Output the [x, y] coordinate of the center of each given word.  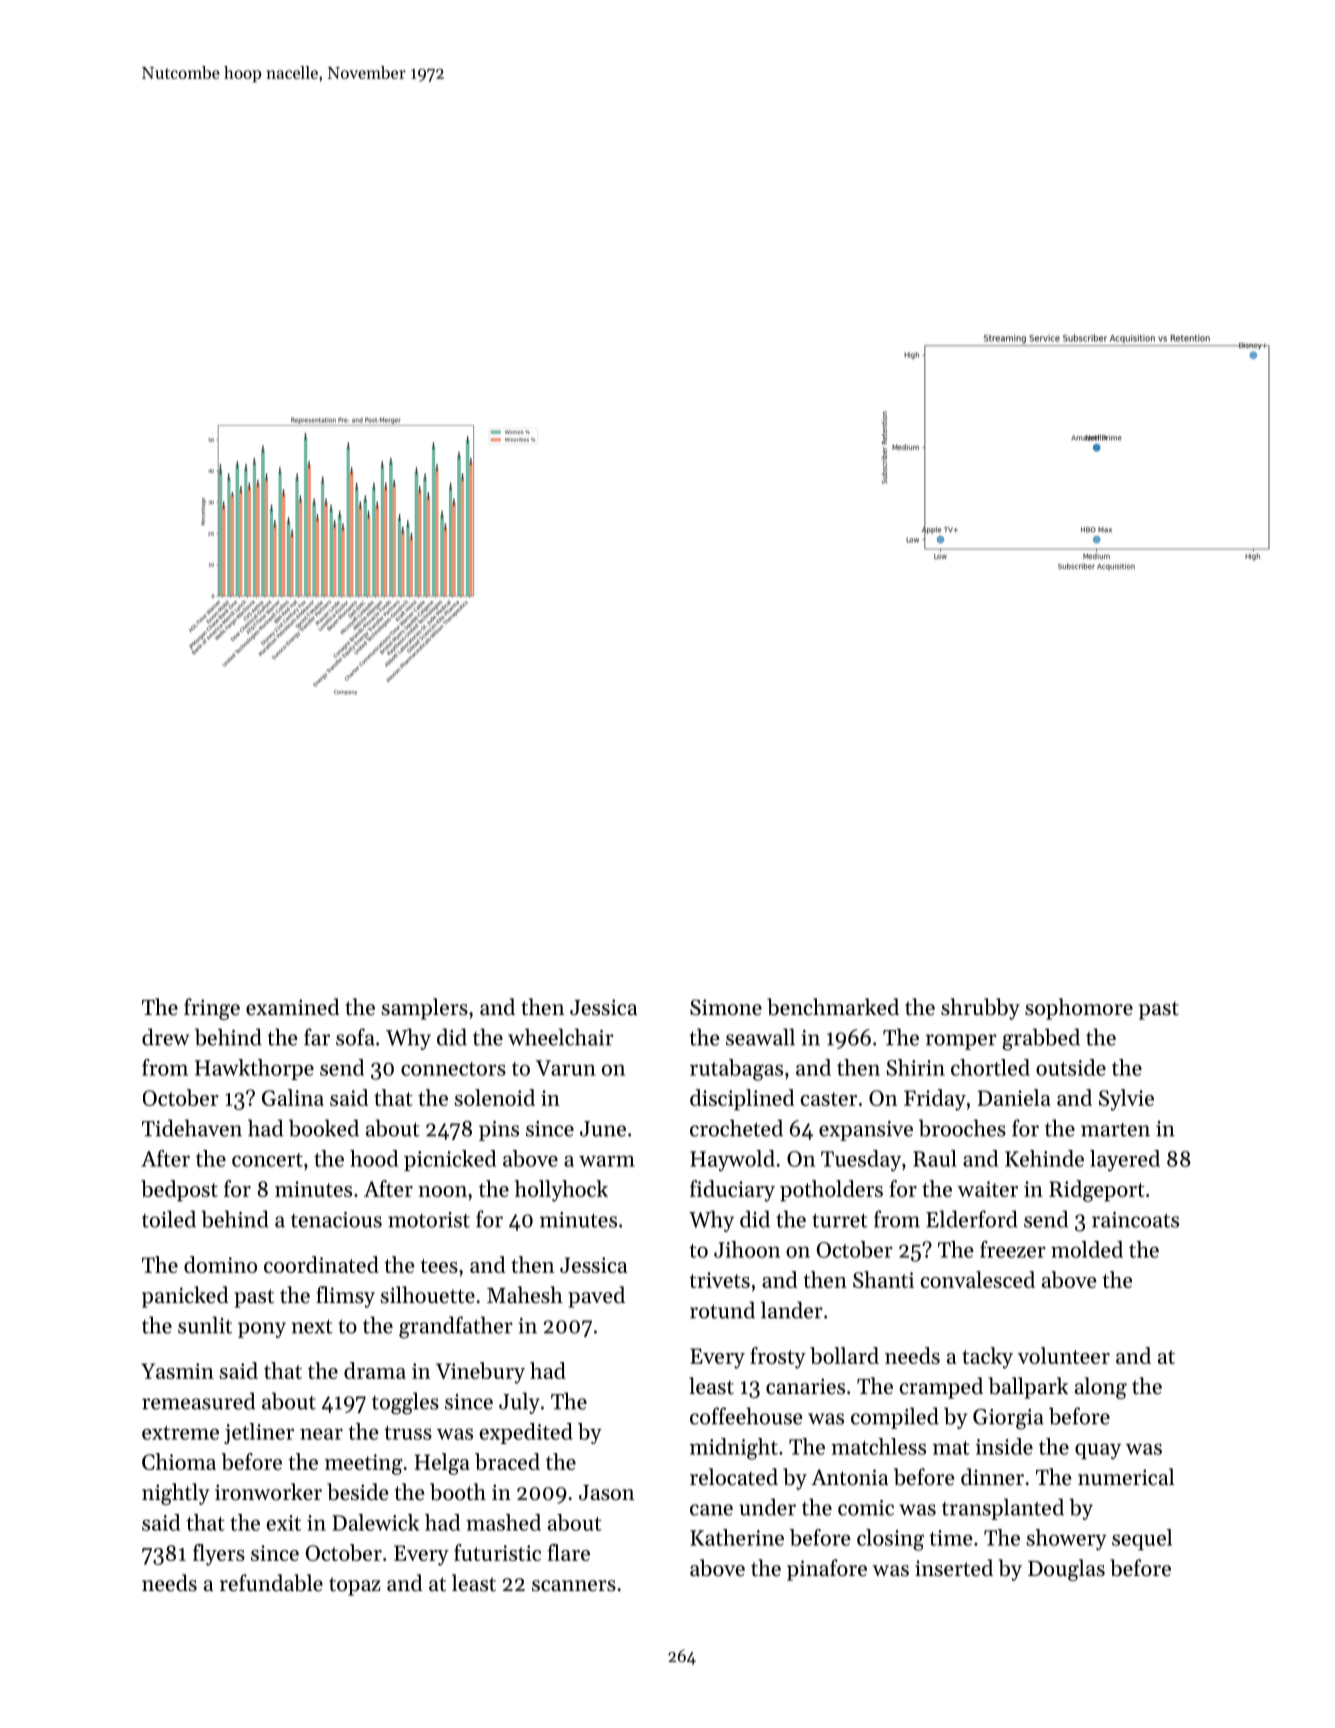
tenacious [336, 1220]
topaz [354, 1586]
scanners [574, 1586]
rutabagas [736, 1070]
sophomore [1079, 1009]
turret [840, 1220]
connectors [453, 1069]
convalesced [978, 1279]
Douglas [1066, 1570]
